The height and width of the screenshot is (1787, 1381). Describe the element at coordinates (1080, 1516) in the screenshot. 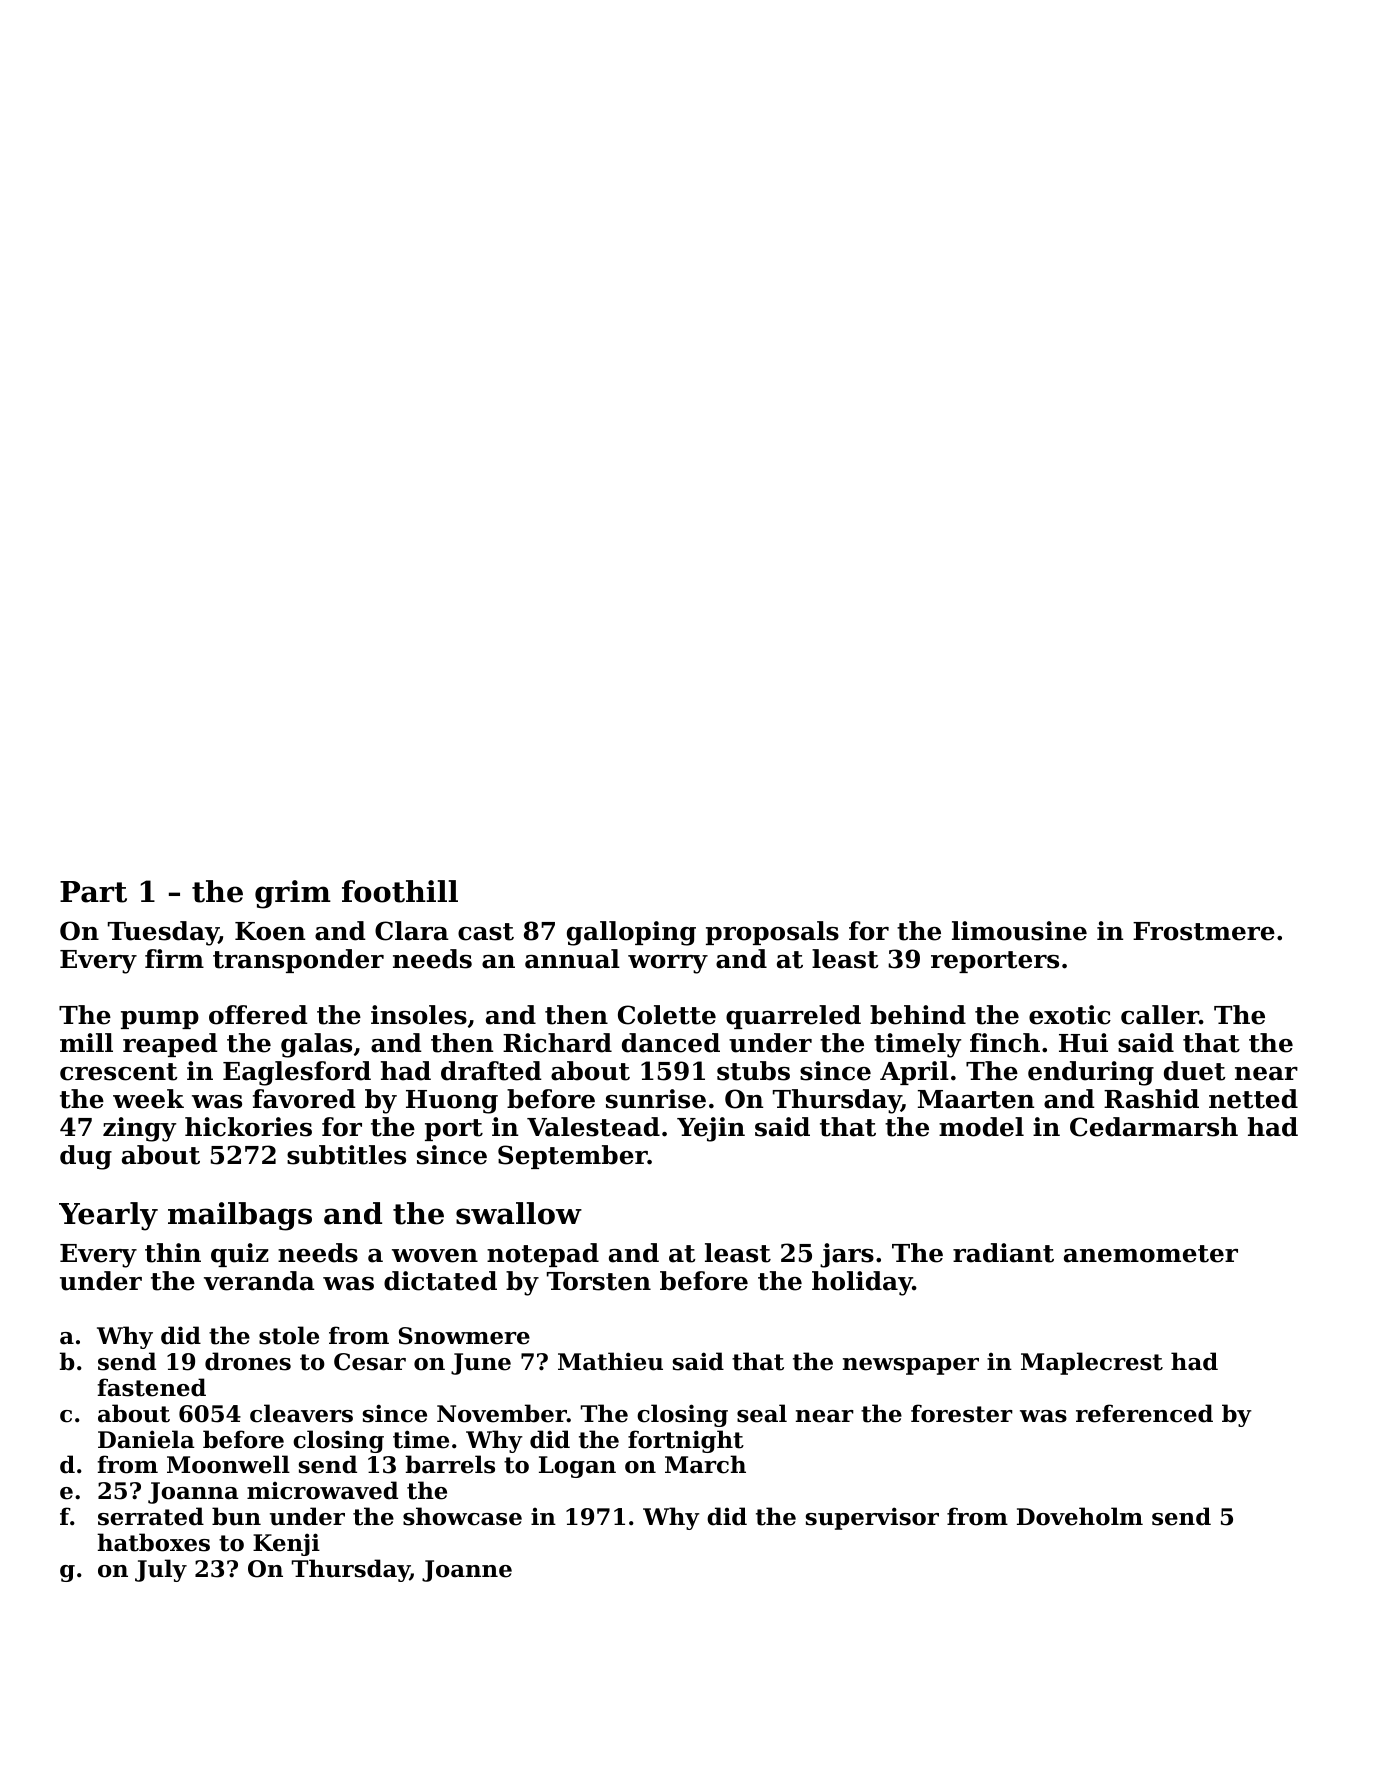

I see `Doveholm` at that location.
